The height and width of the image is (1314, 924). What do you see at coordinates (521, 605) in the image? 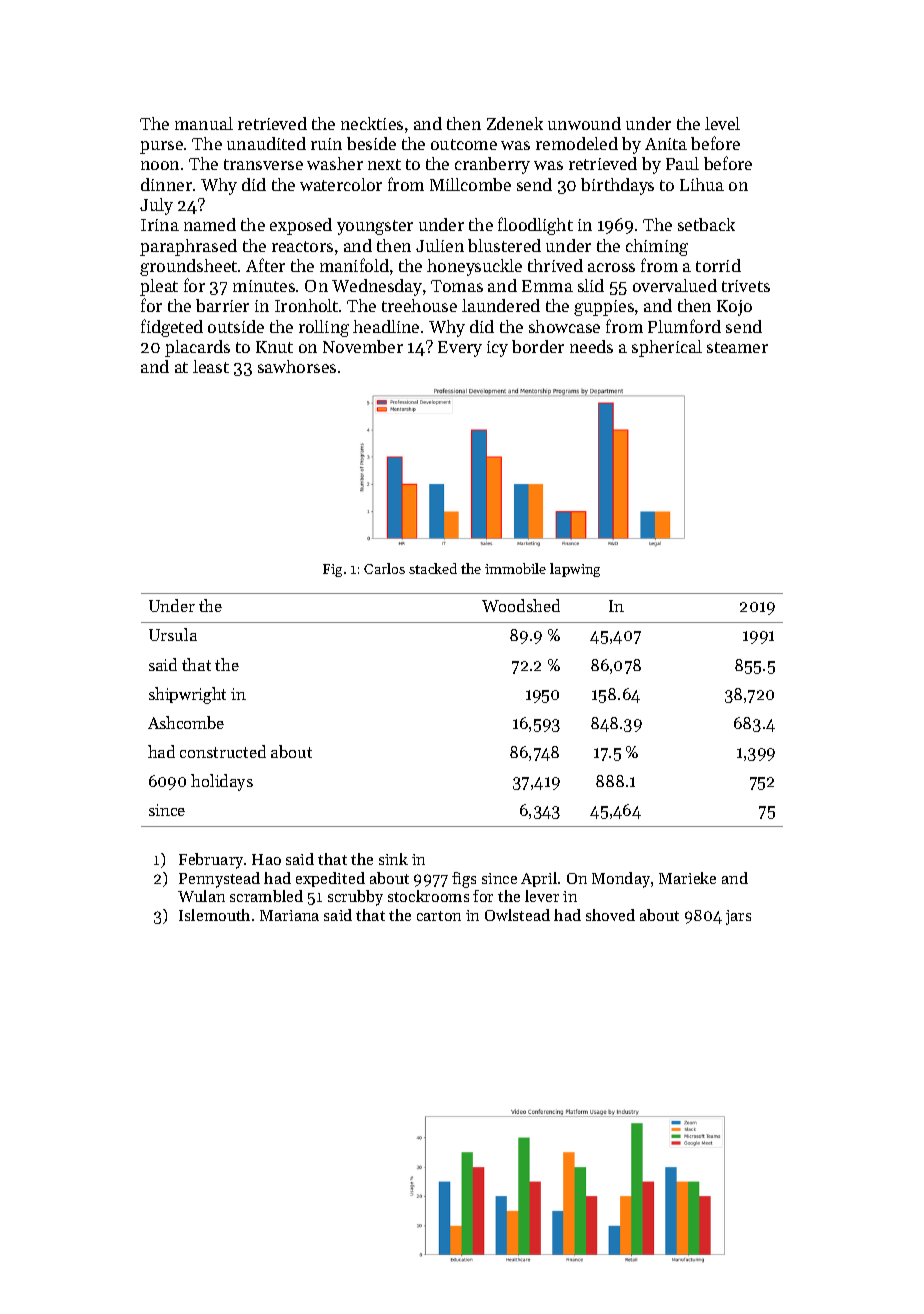
I see `Woodshed` at bounding box center [521, 605].
